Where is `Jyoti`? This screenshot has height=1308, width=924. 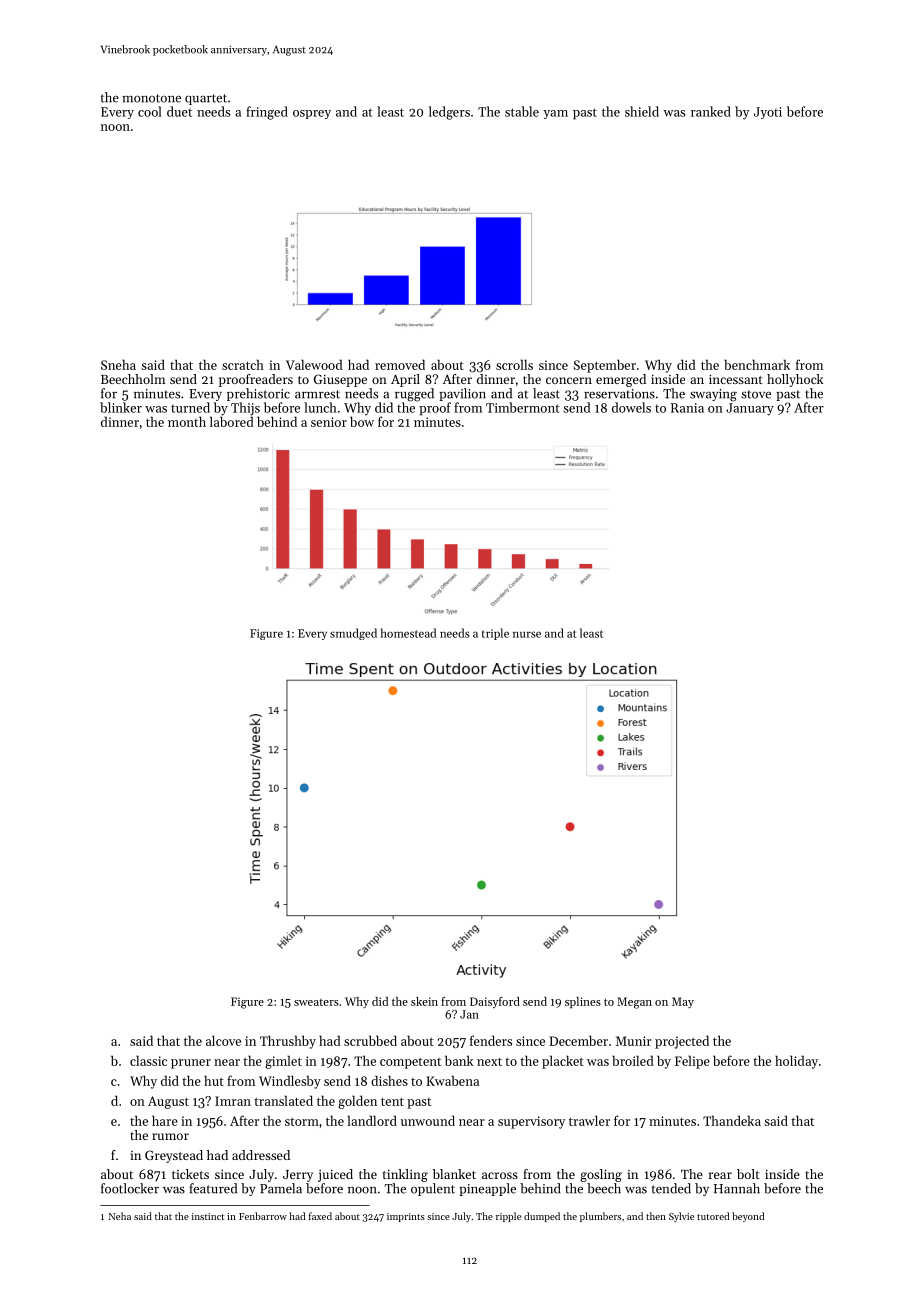
Jyoti is located at coordinates (768, 113).
